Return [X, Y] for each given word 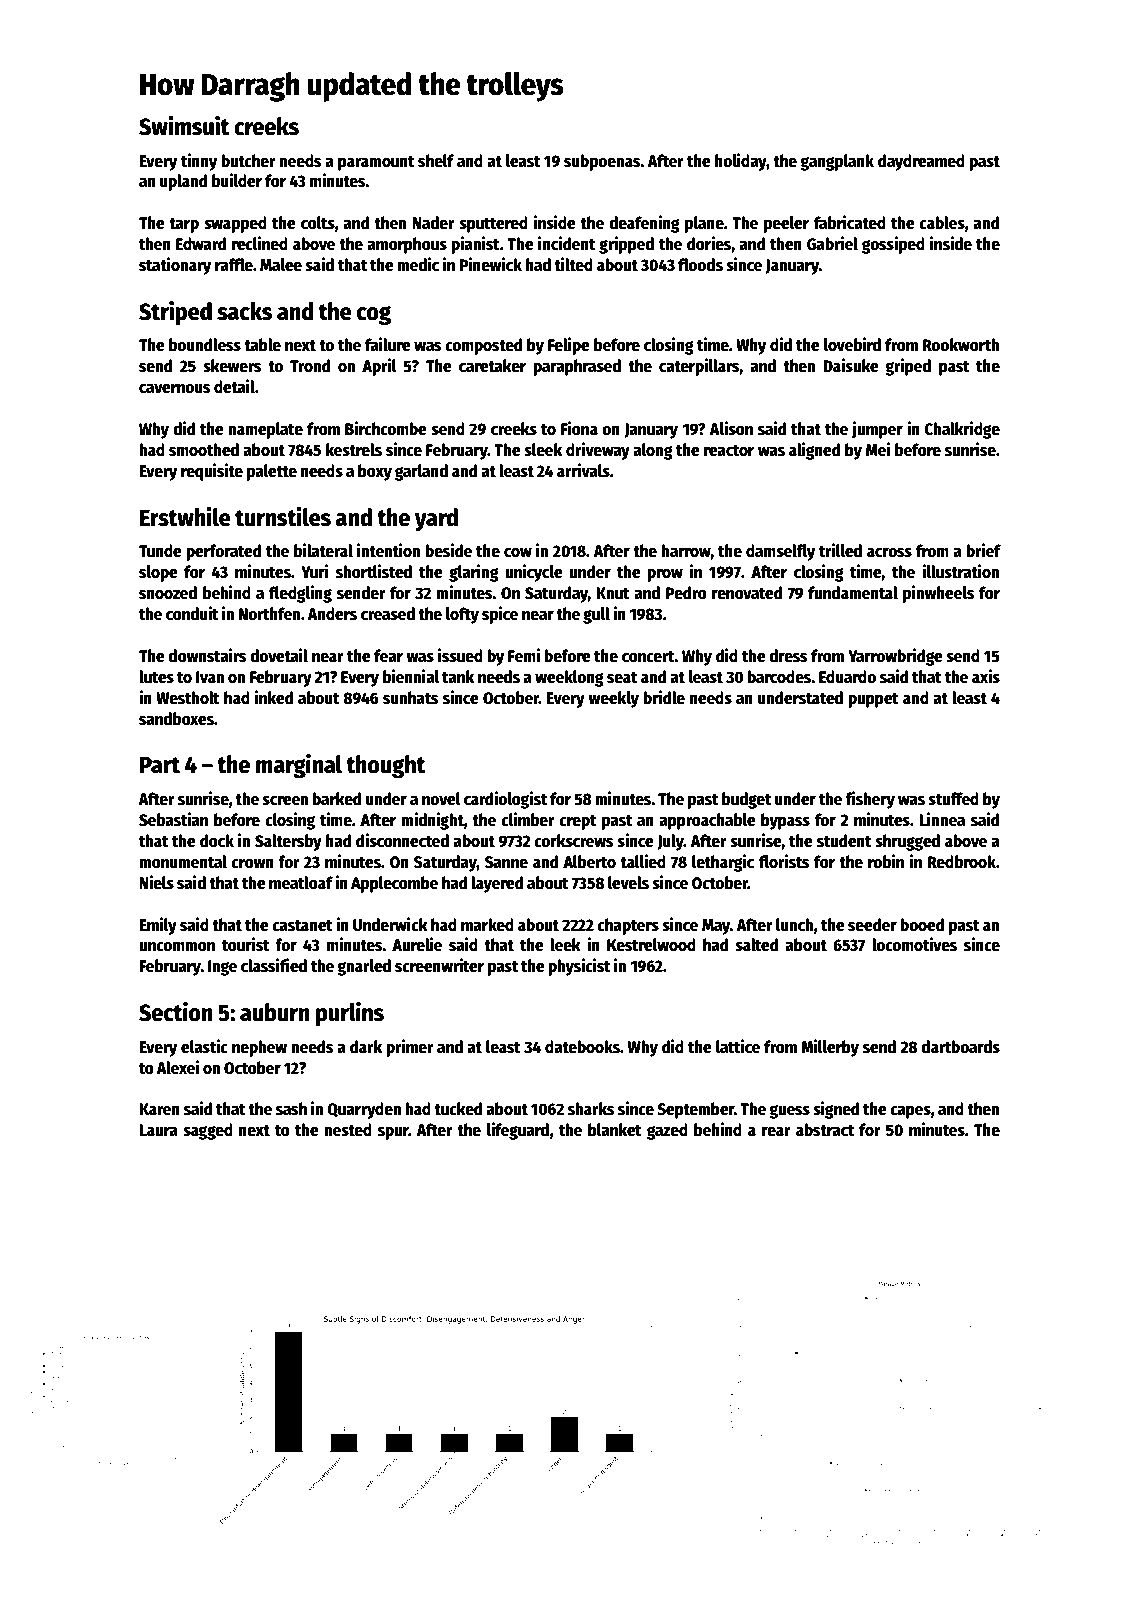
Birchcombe [386, 428]
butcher [248, 161]
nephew [259, 1048]
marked [487, 925]
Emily [158, 926]
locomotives [914, 944]
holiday [741, 162]
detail [234, 386]
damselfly [780, 552]
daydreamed [921, 162]
